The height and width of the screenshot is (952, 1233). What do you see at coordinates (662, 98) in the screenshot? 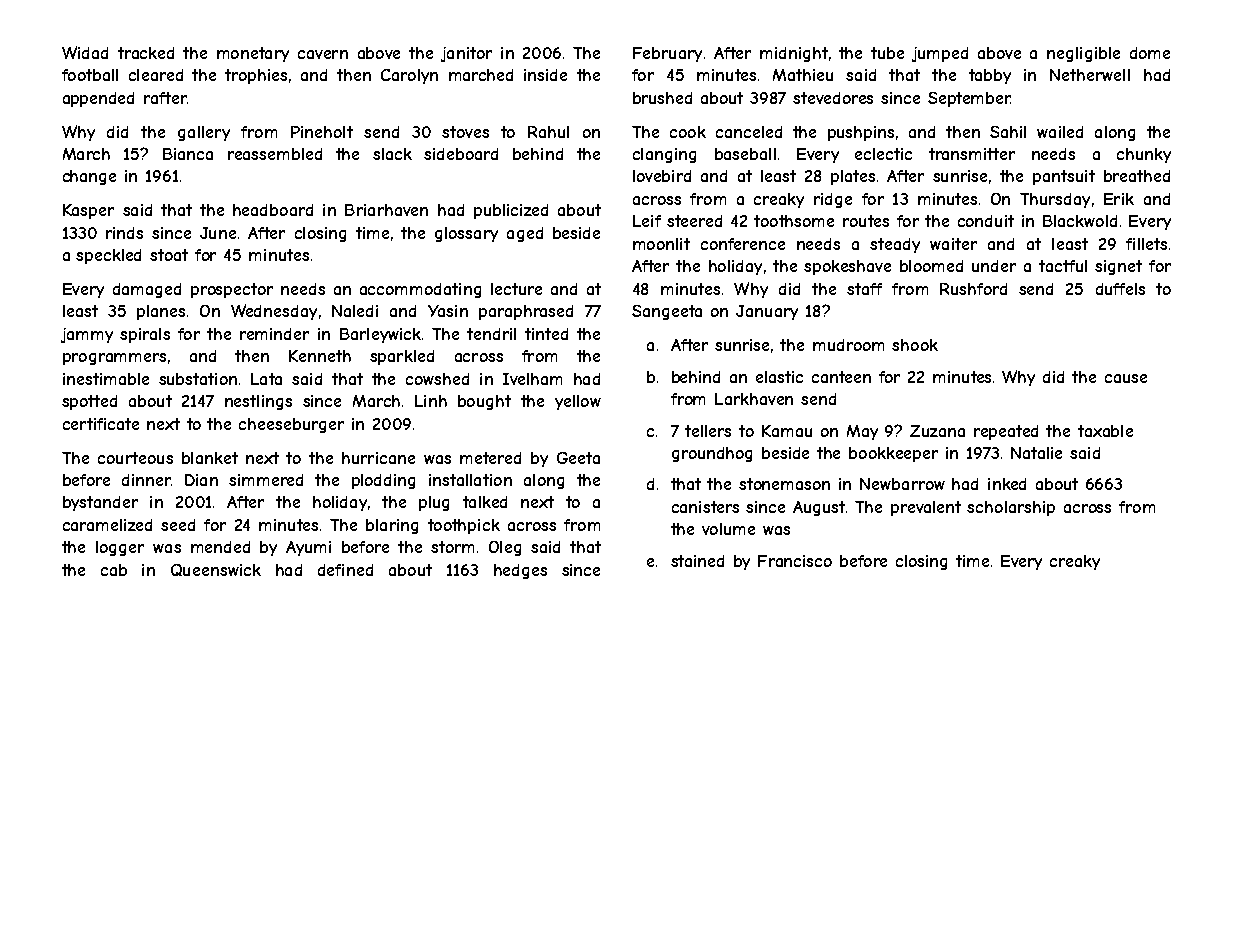
I see `brushed` at bounding box center [662, 98].
